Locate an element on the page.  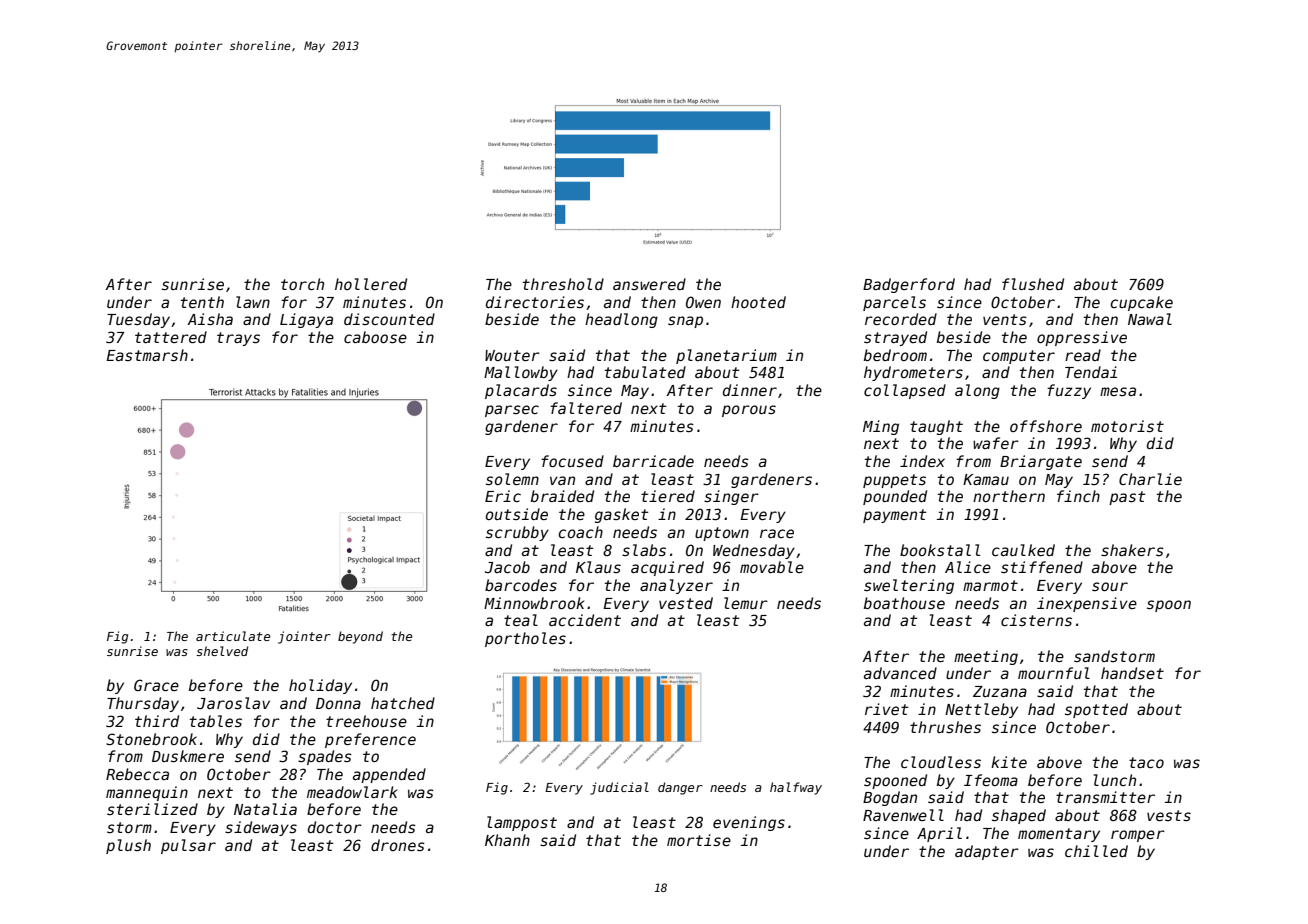
Ifeoma is located at coordinates (991, 780).
